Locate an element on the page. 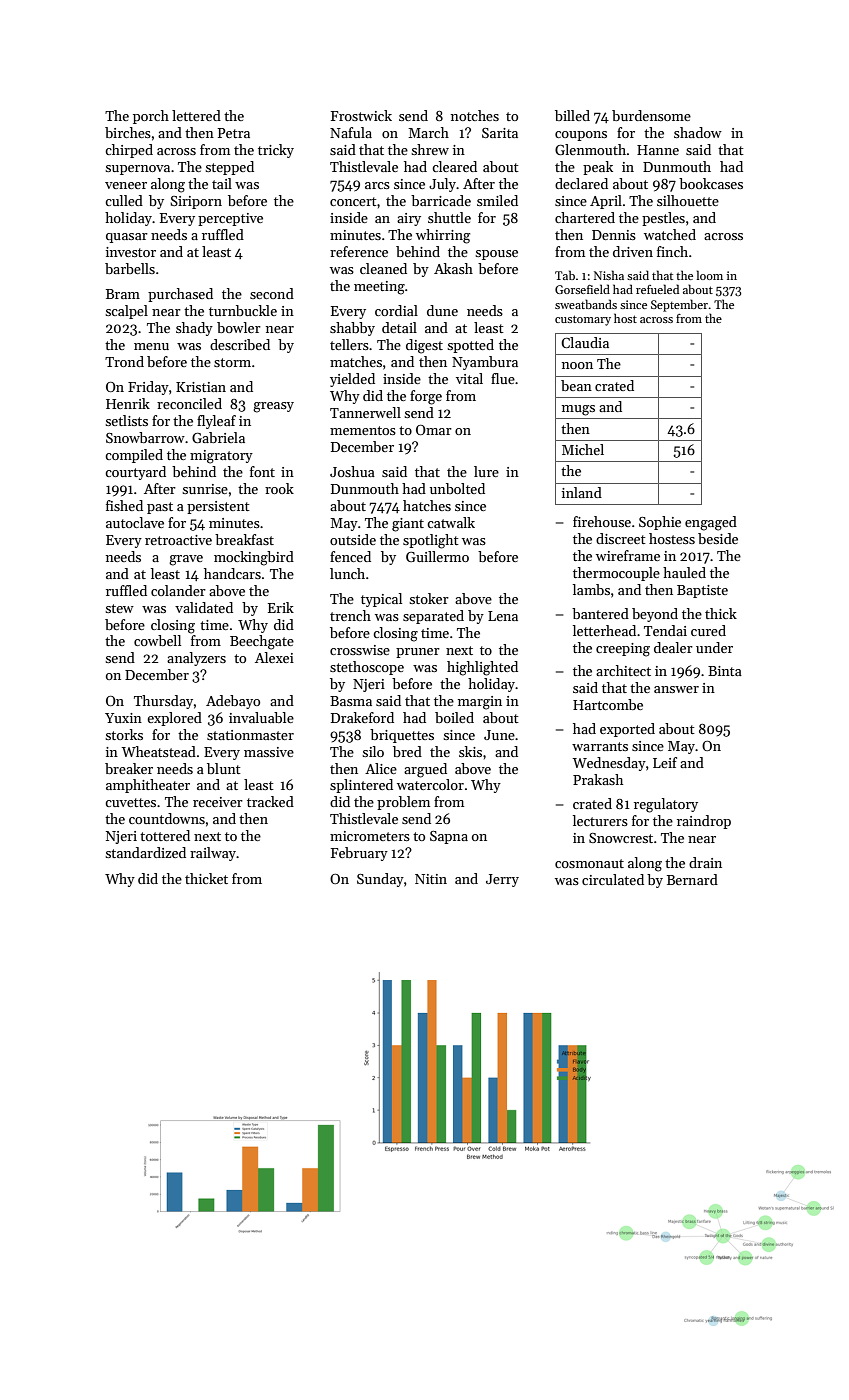 This page has width=849, height=1400. bookcases is located at coordinates (711, 183).
